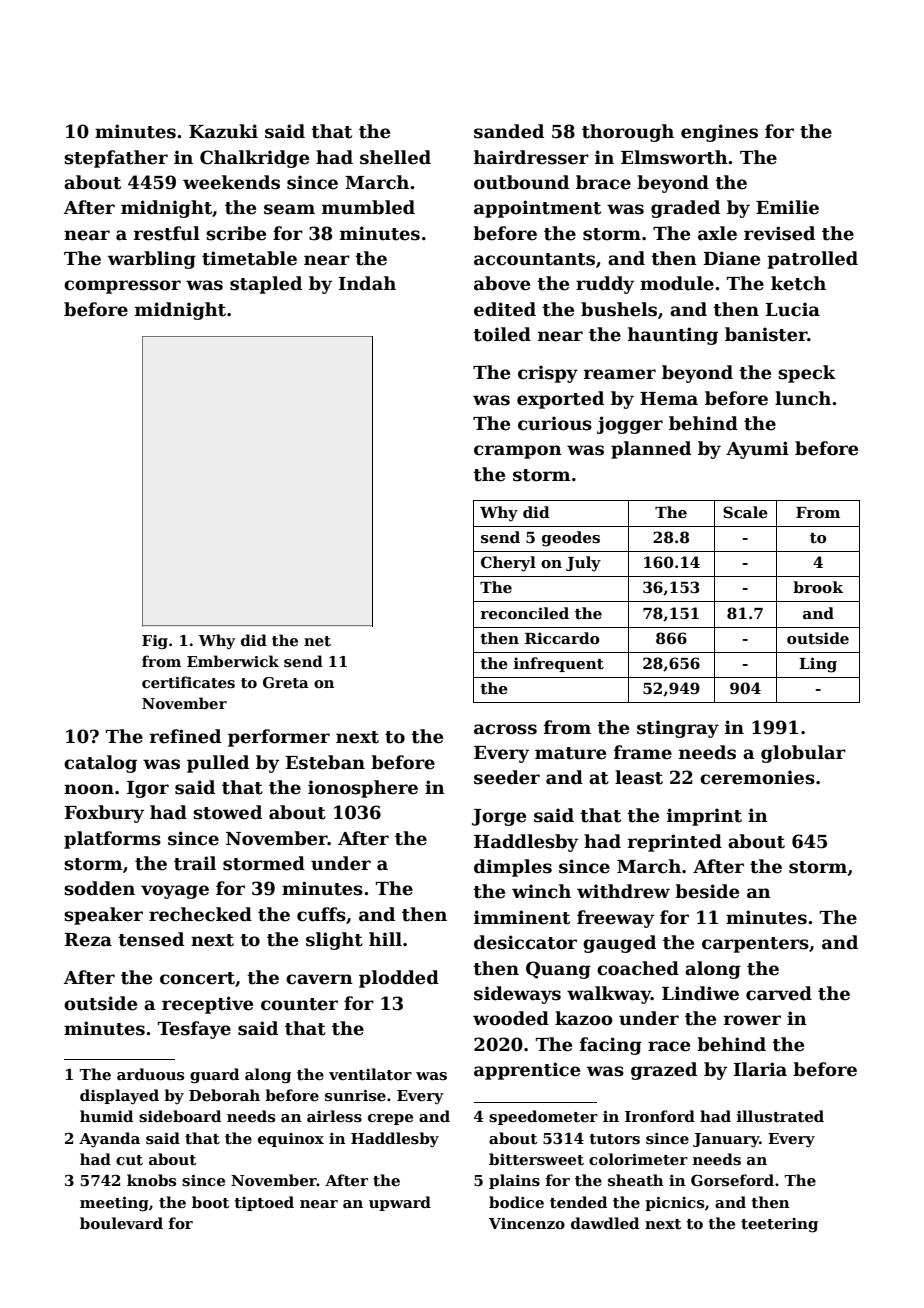  What do you see at coordinates (562, 638) in the page?
I see `Riccardo` at bounding box center [562, 638].
